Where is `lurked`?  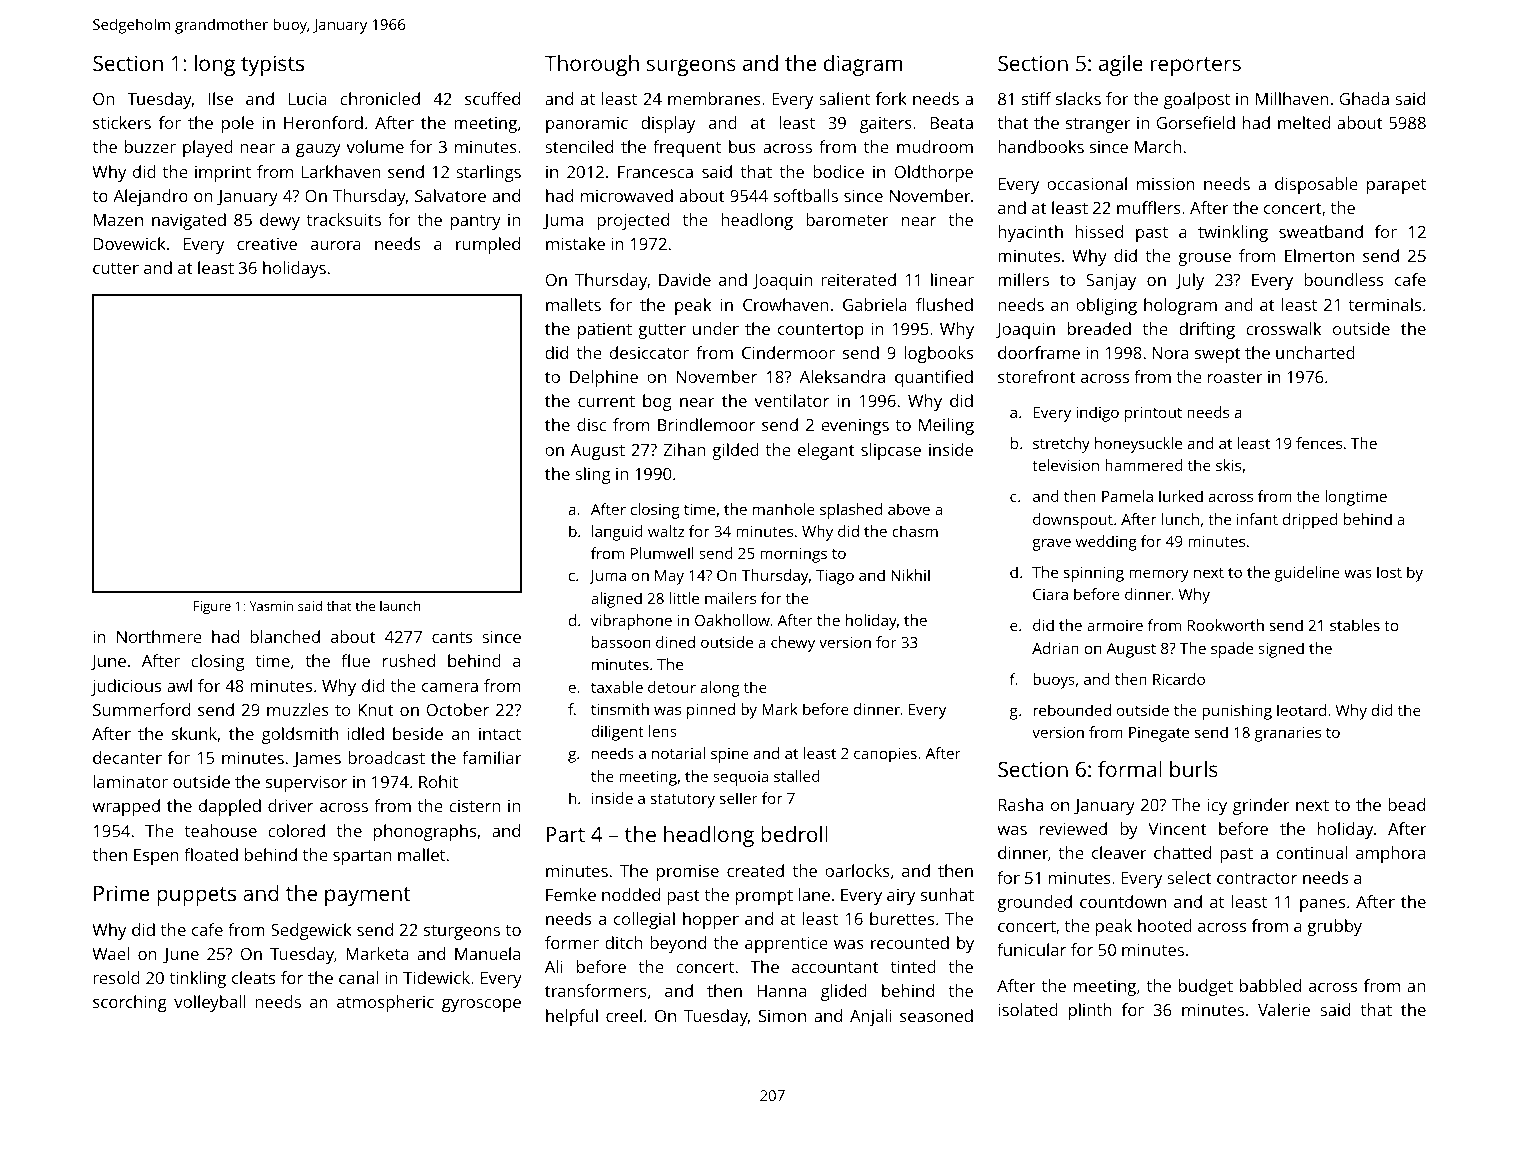 lurked is located at coordinates (1181, 496).
